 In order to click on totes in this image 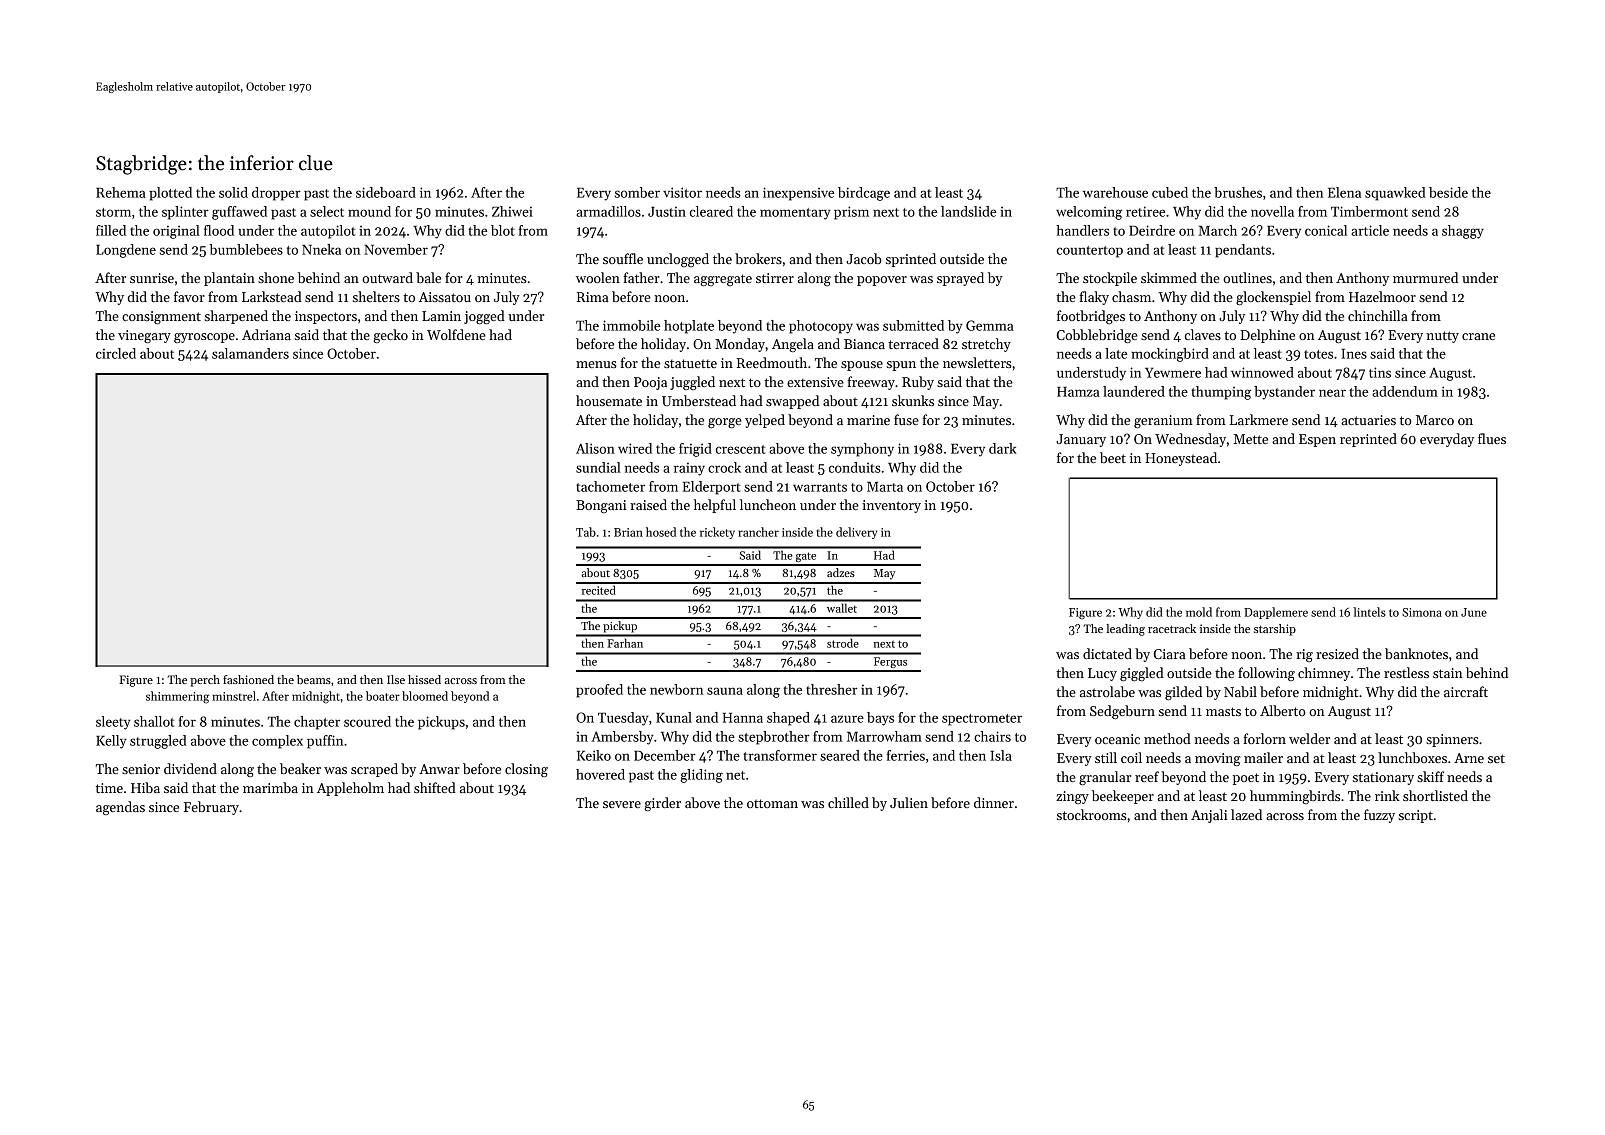, I will do `click(1318, 354)`.
